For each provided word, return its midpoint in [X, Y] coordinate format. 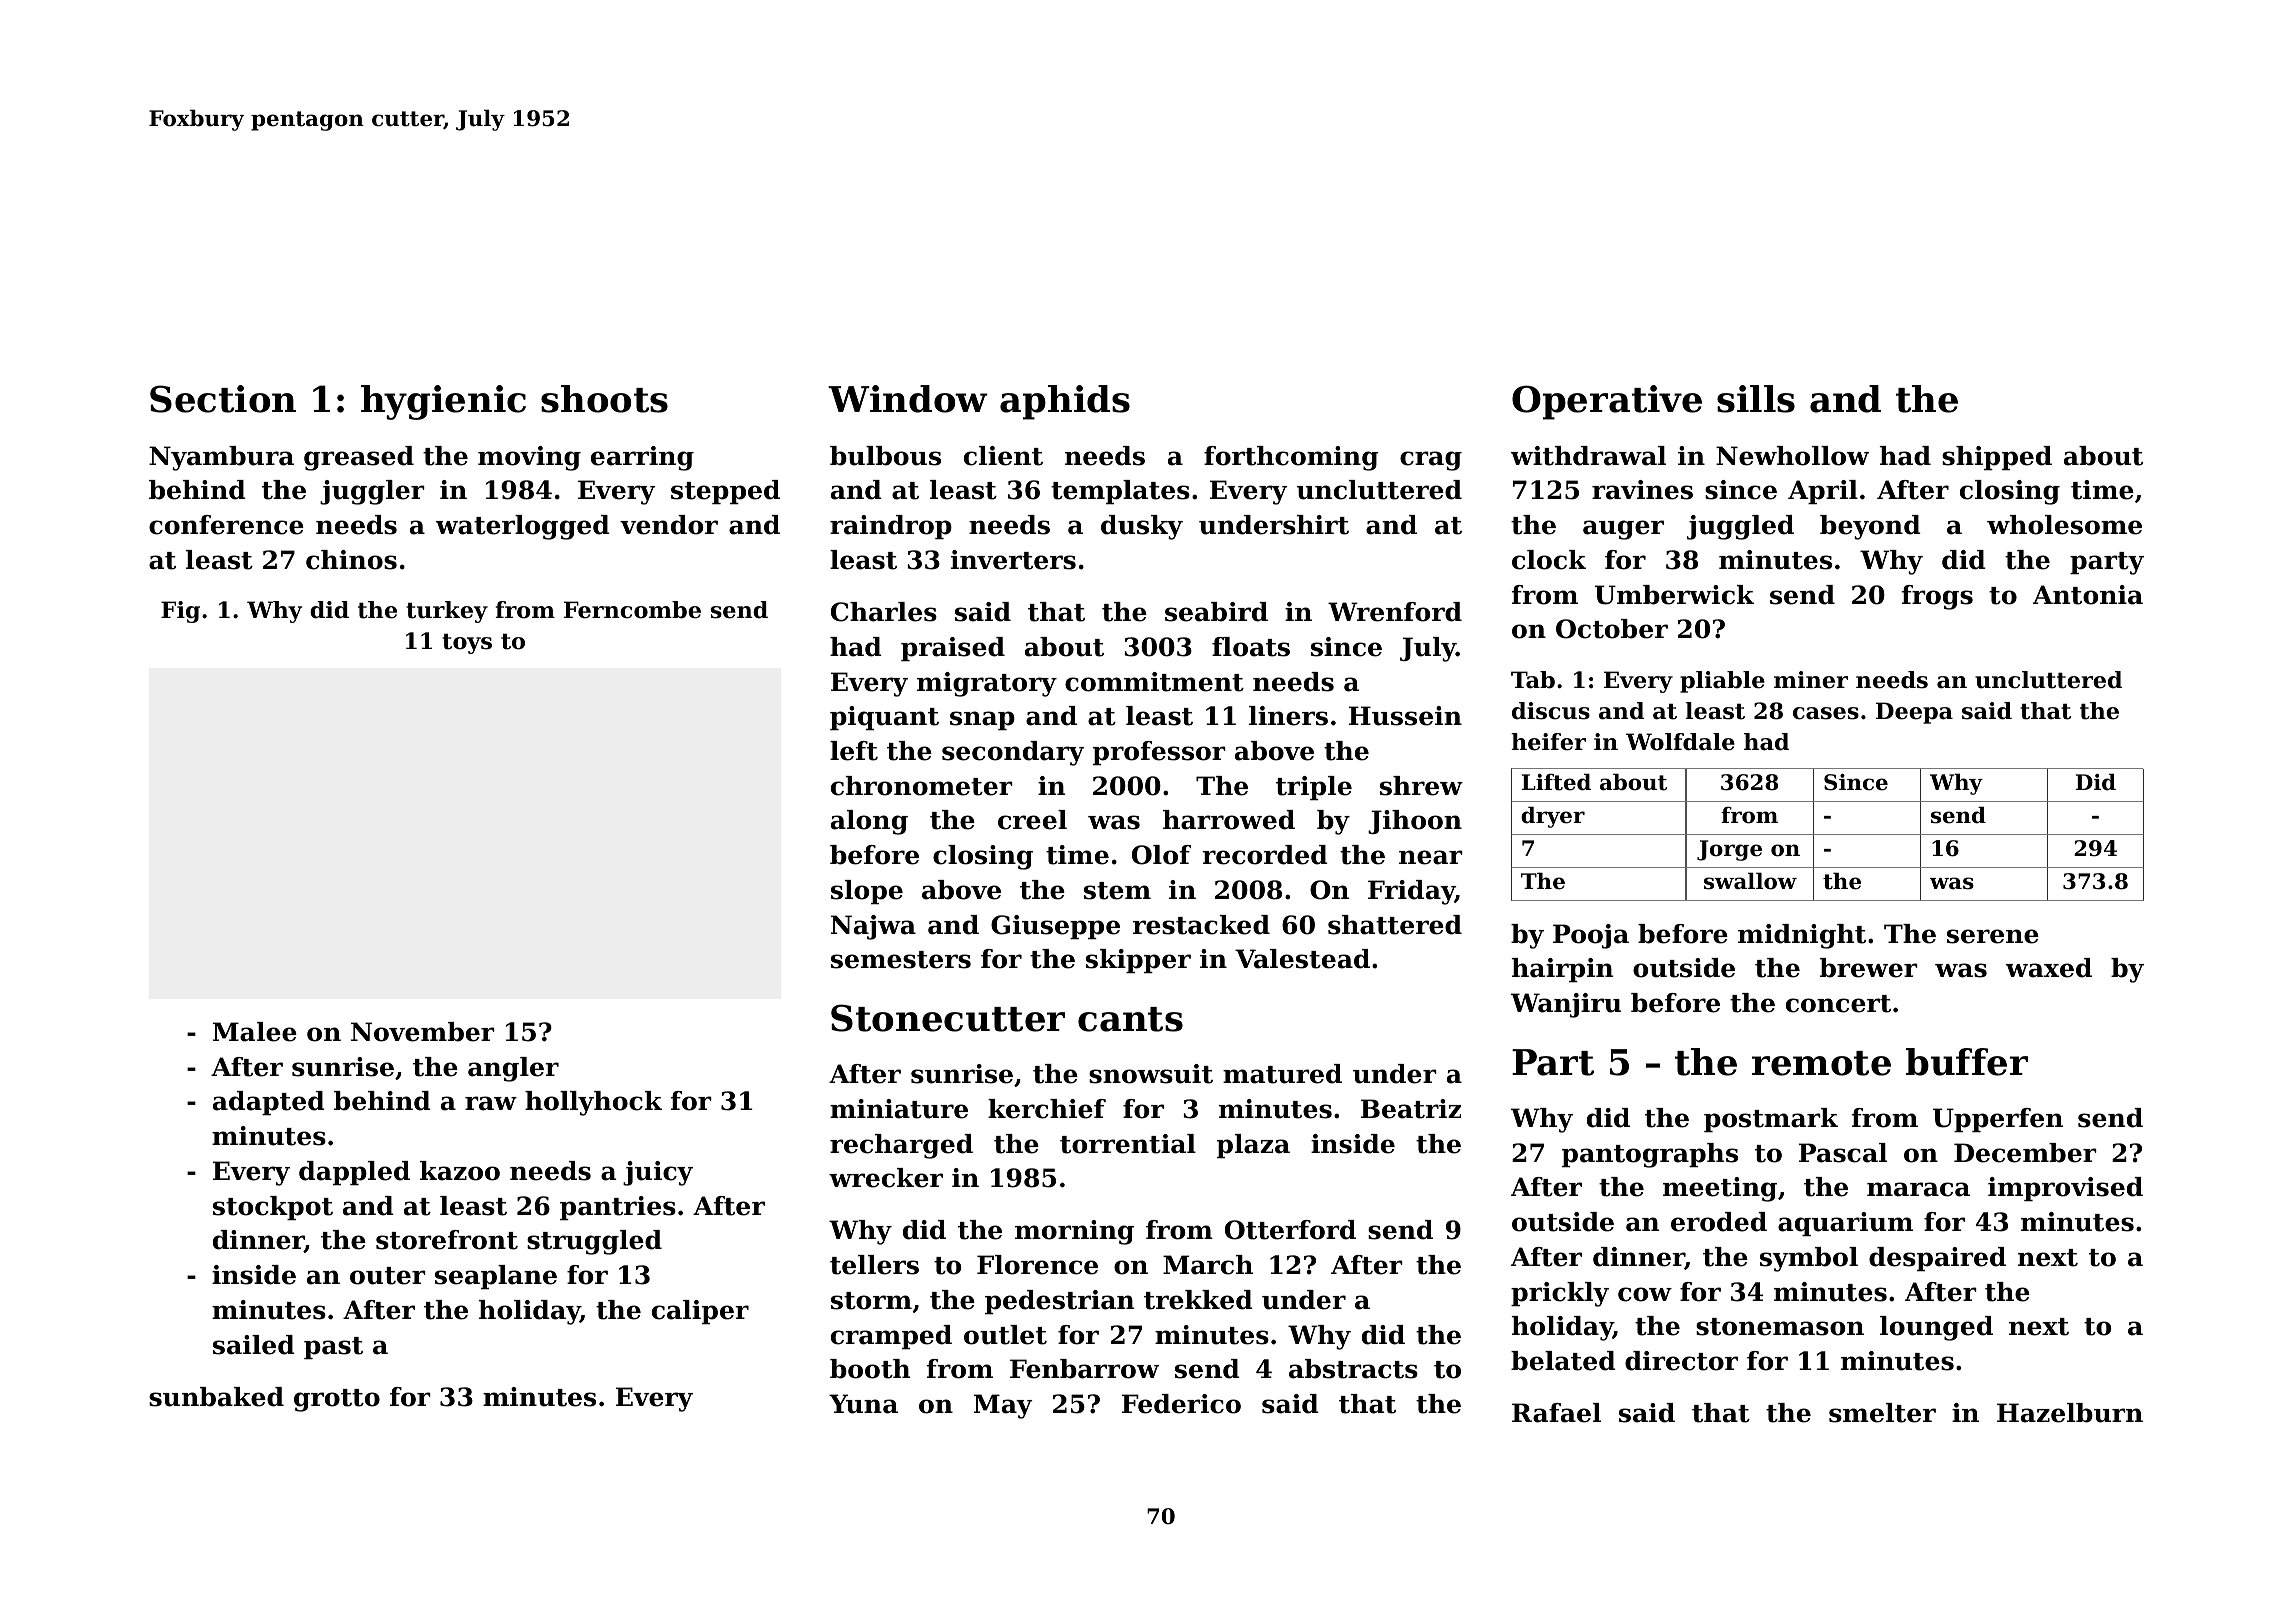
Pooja [1591, 936]
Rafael [1556, 1413]
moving [529, 458]
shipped [1997, 458]
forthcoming [1291, 458]
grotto [337, 1400]
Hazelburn [2070, 1413]
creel [1032, 820]
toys [467, 644]
